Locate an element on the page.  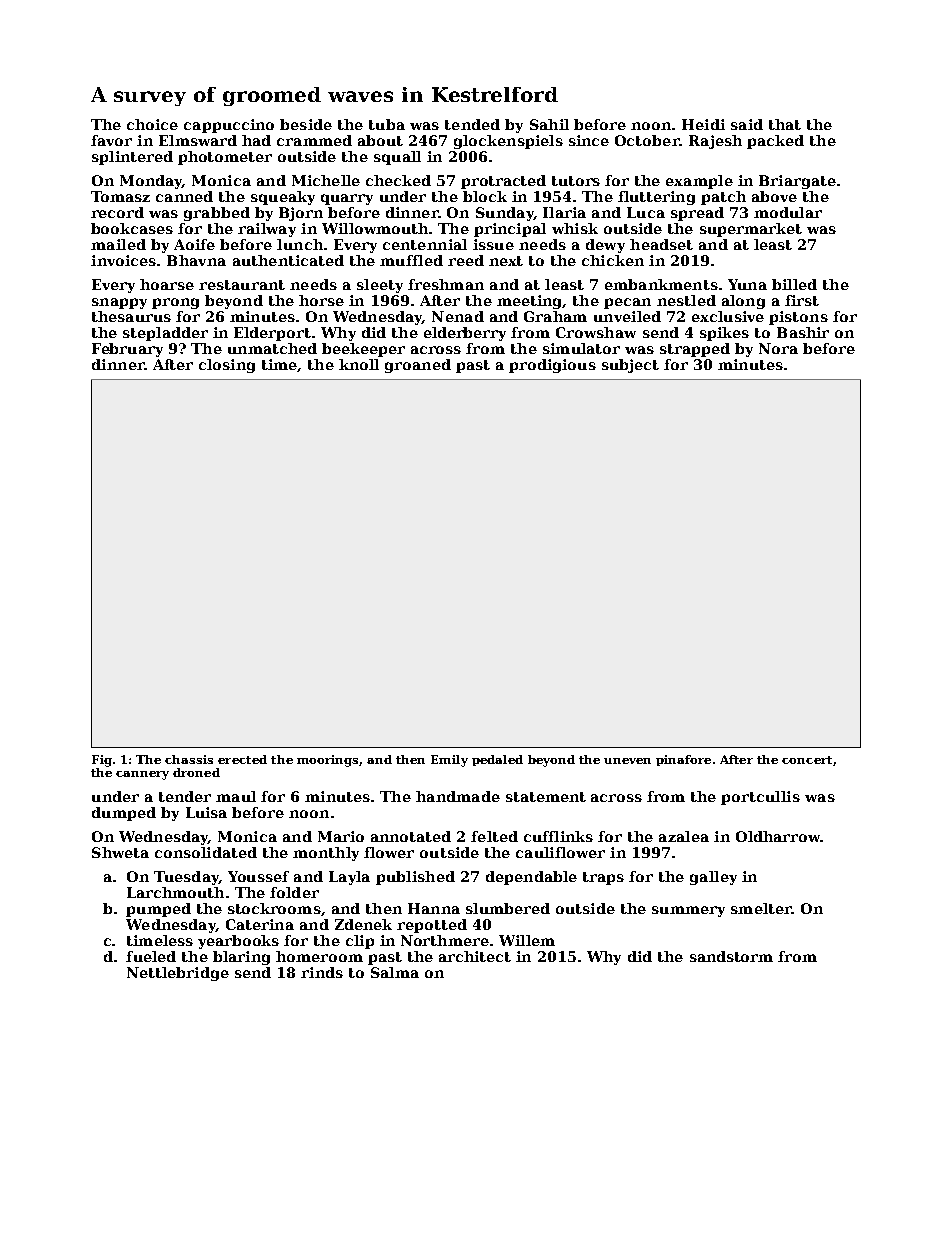
Fig is located at coordinates (102, 761).
